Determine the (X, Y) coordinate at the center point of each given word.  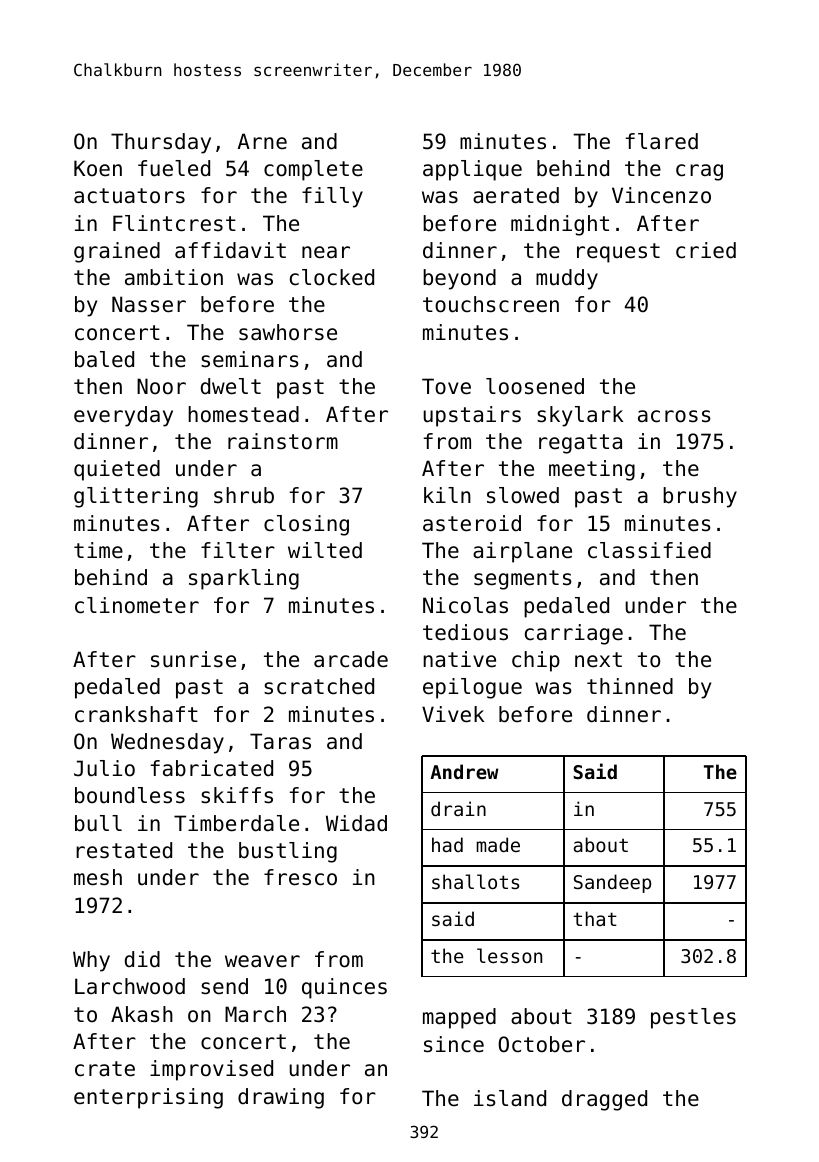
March (255, 1014)
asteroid (472, 523)
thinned (630, 686)
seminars (250, 359)
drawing (281, 1098)
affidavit (230, 250)
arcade (351, 659)
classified (649, 550)
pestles (693, 1018)
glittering (136, 497)
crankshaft (136, 714)
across (674, 416)
